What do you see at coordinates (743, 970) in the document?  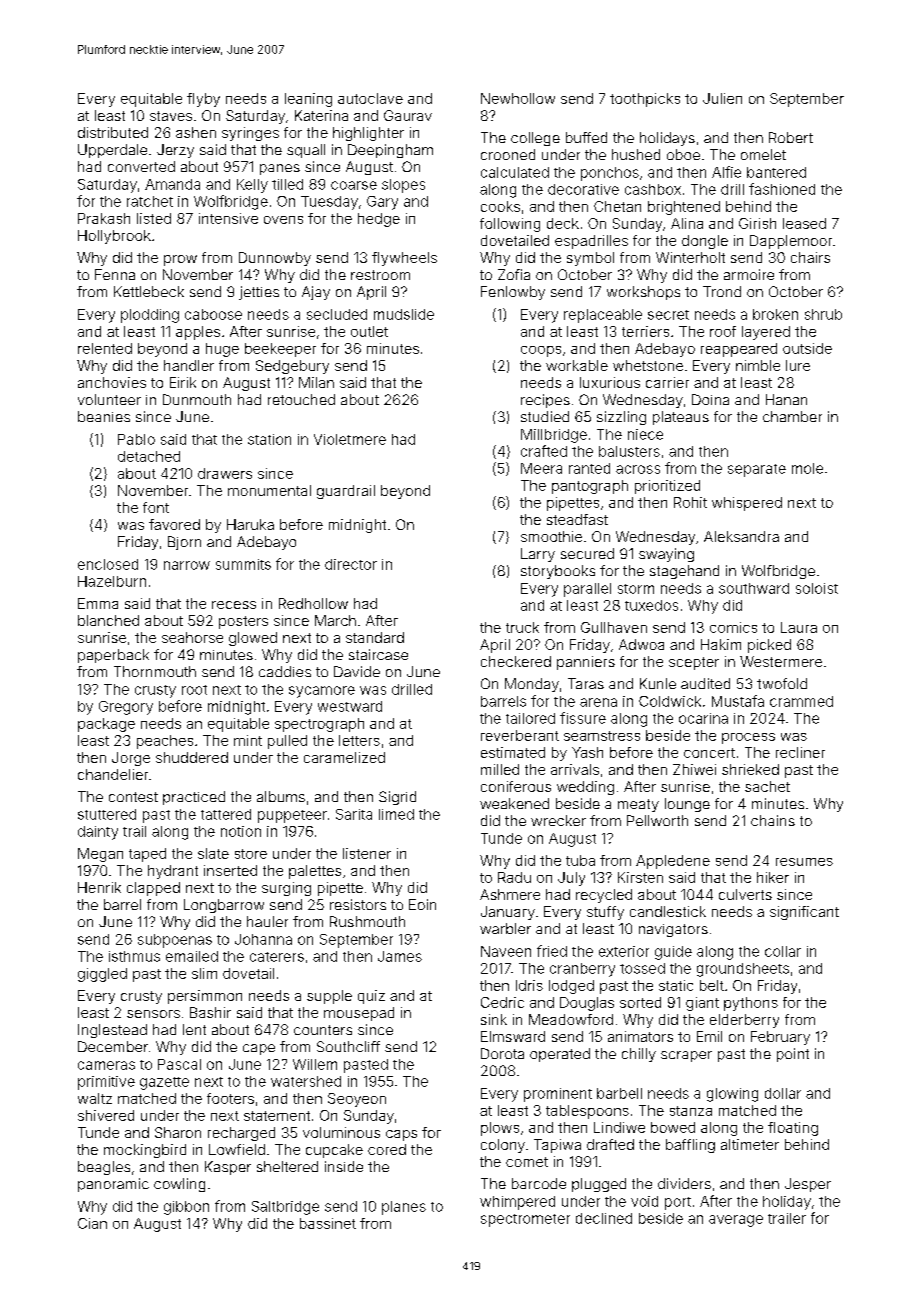 I see `groundsheets` at bounding box center [743, 970].
